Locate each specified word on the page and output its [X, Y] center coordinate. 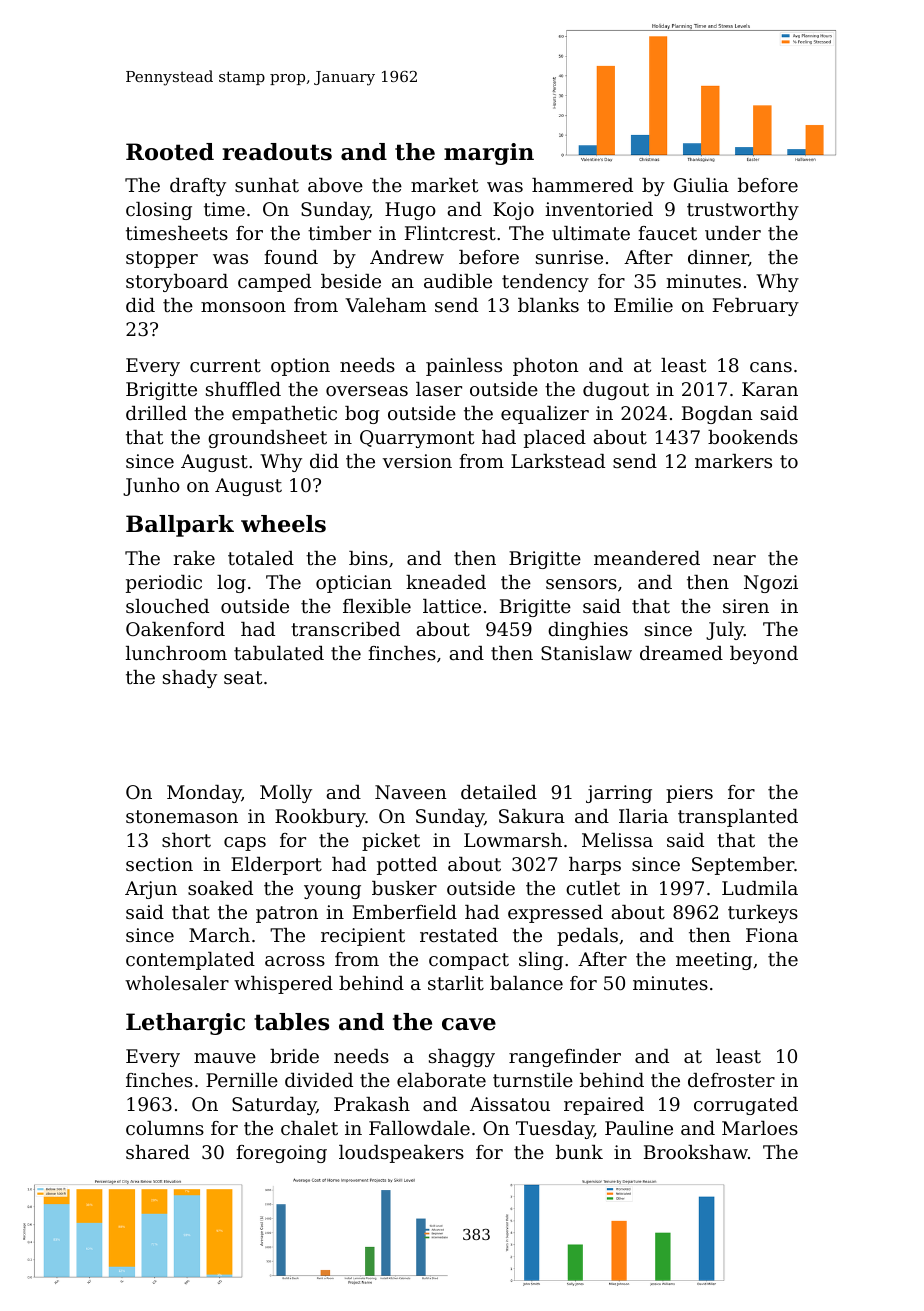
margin [489, 154]
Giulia [701, 185]
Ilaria [643, 816]
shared [158, 1152]
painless [464, 367]
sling [541, 961]
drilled [156, 413]
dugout [616, 391]
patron [287, 914]
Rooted [170, 152]
